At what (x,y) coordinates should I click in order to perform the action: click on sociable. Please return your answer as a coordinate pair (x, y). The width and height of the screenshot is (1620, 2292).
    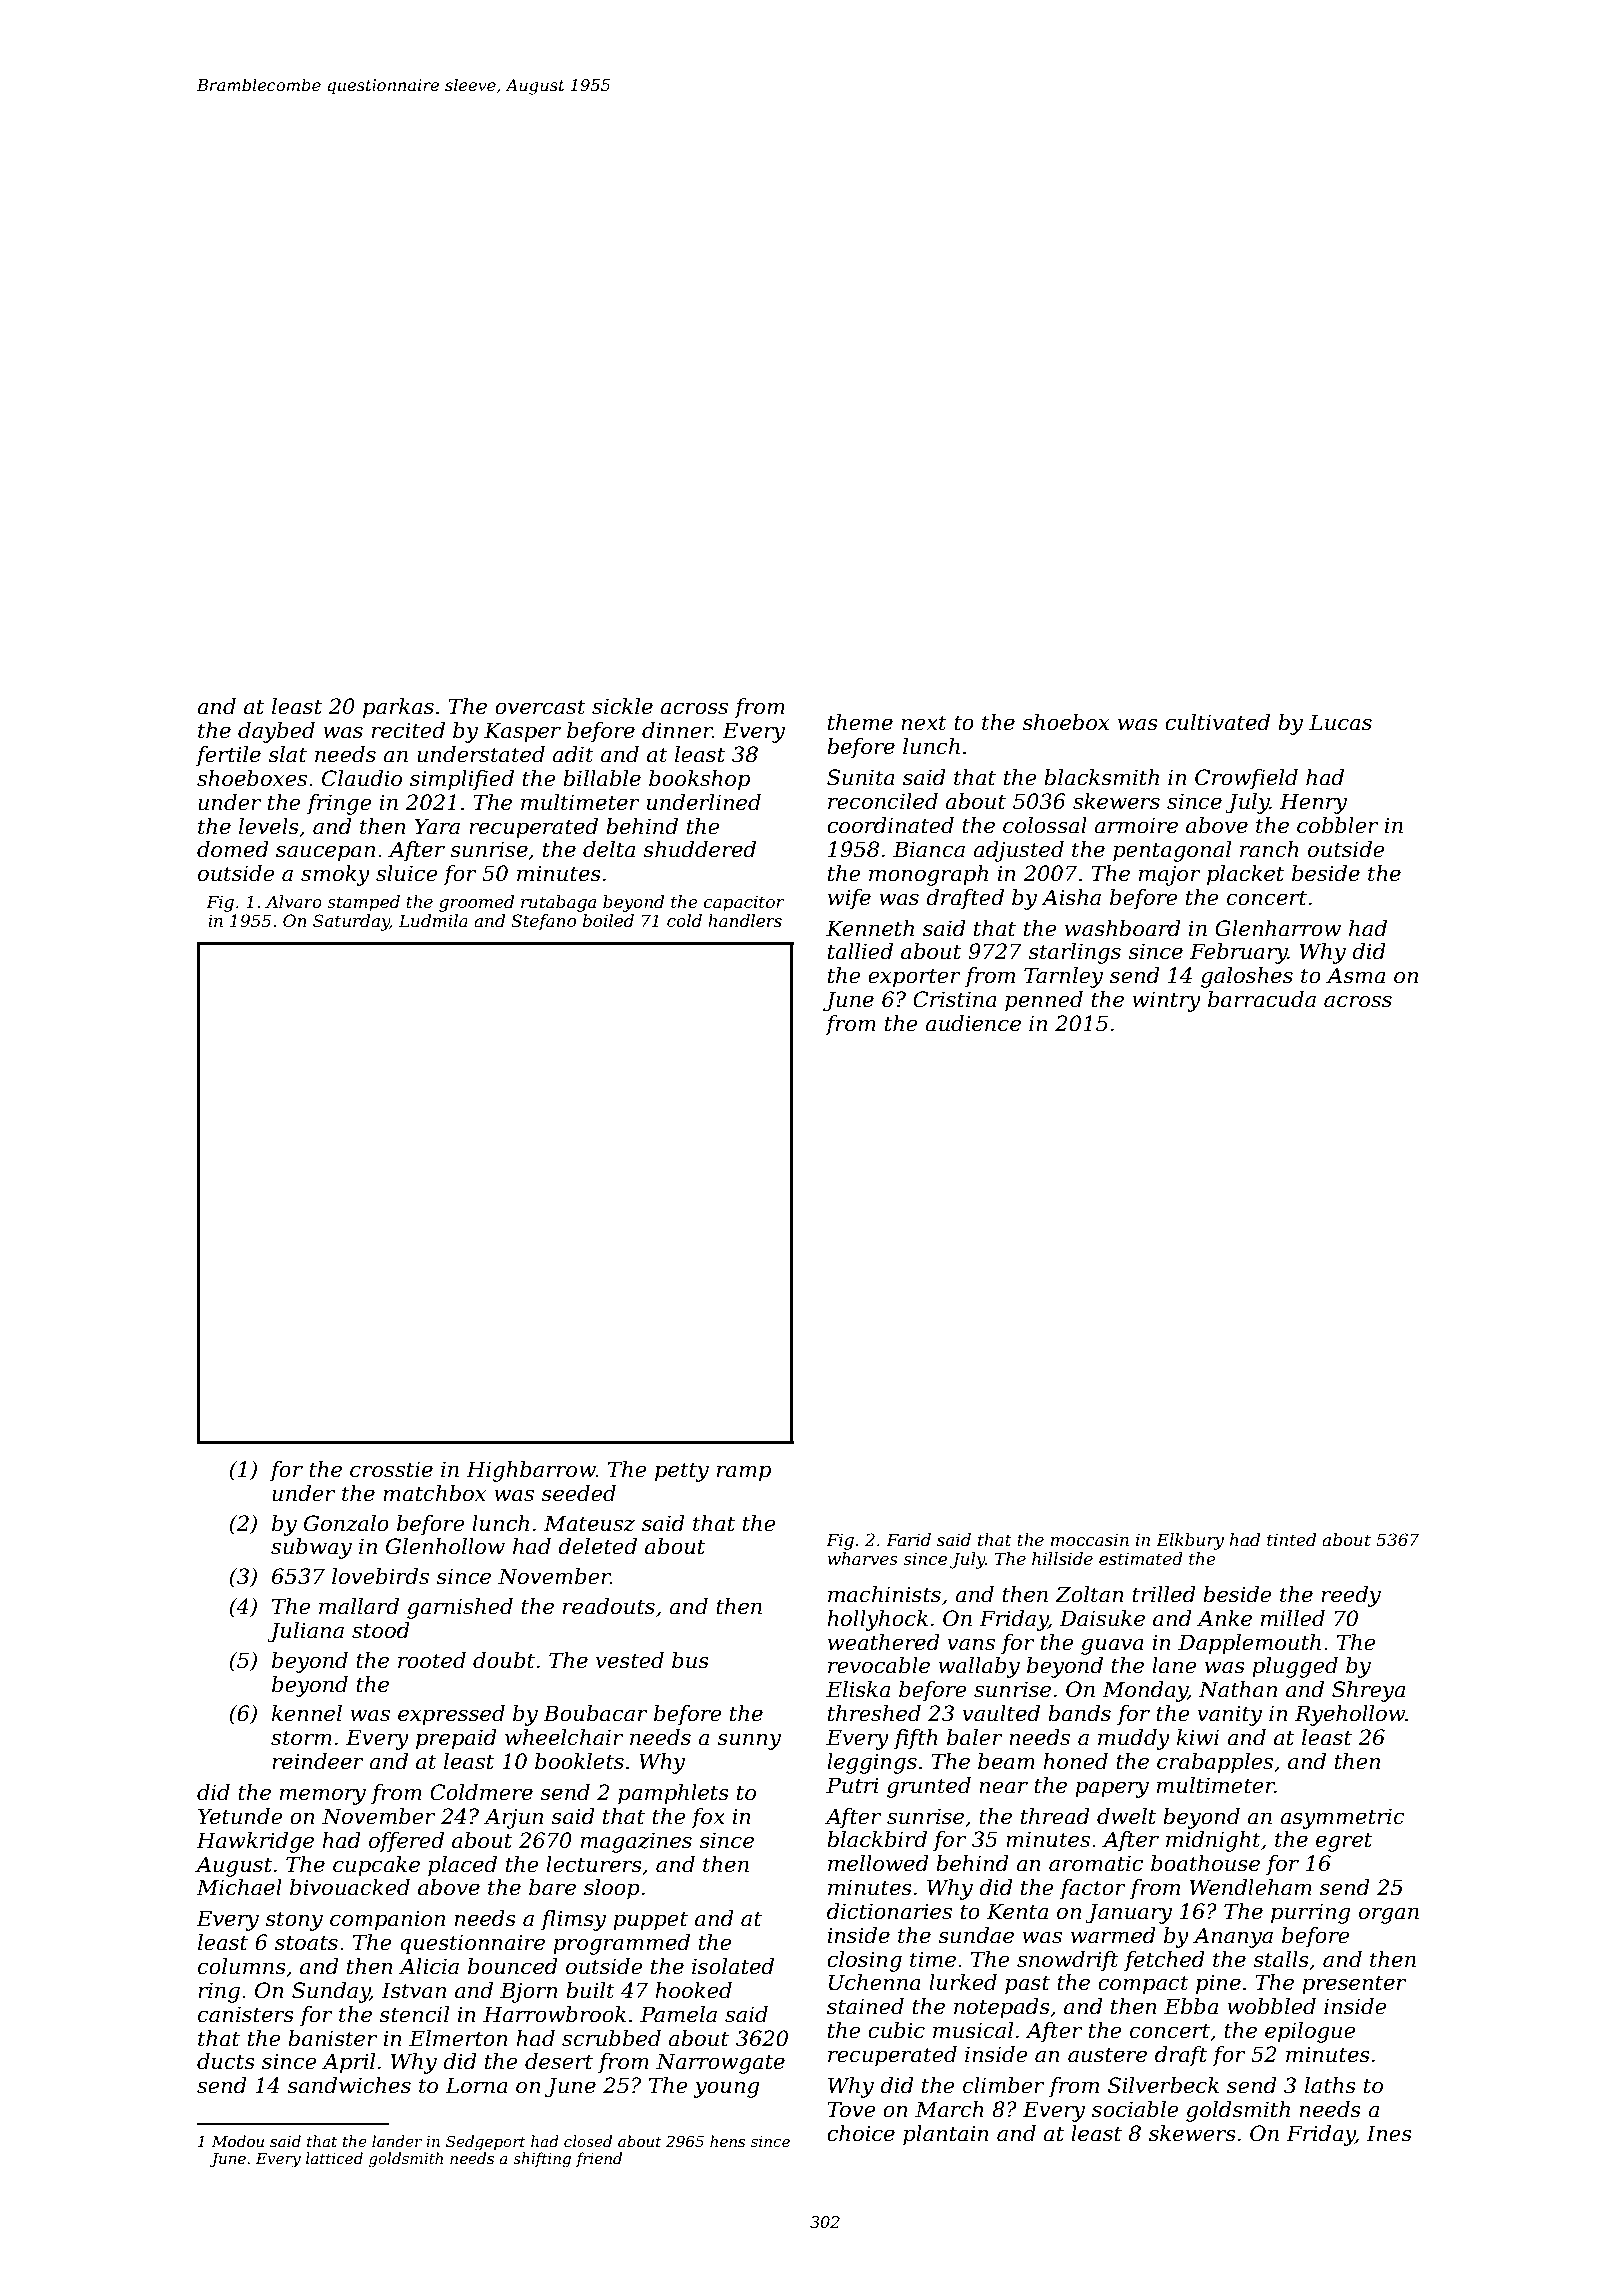
    Looking at the image, I should click on (1135, 2109).
